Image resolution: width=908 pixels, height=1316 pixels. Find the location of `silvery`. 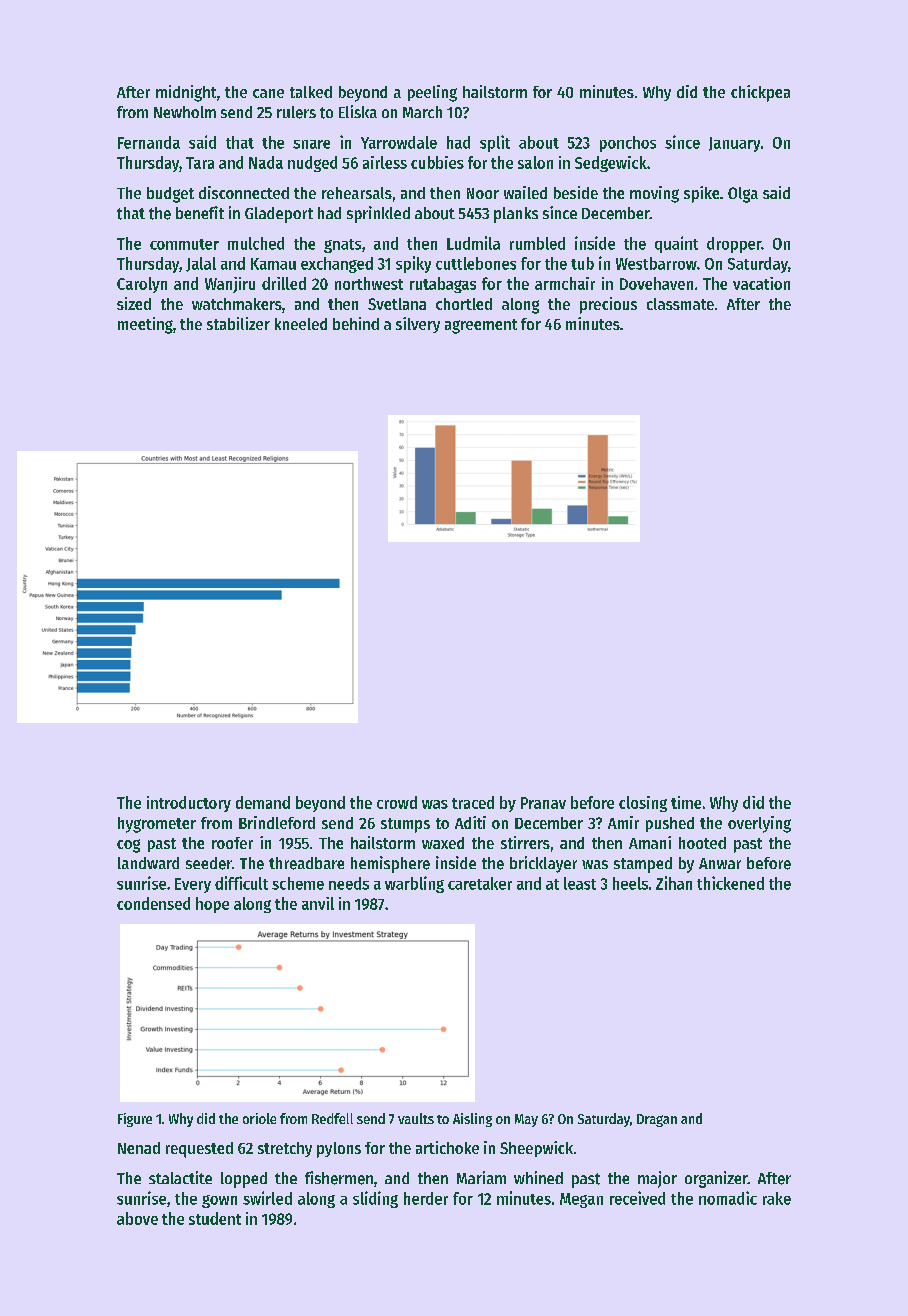

silvery is located at coordinates (418, 325).
